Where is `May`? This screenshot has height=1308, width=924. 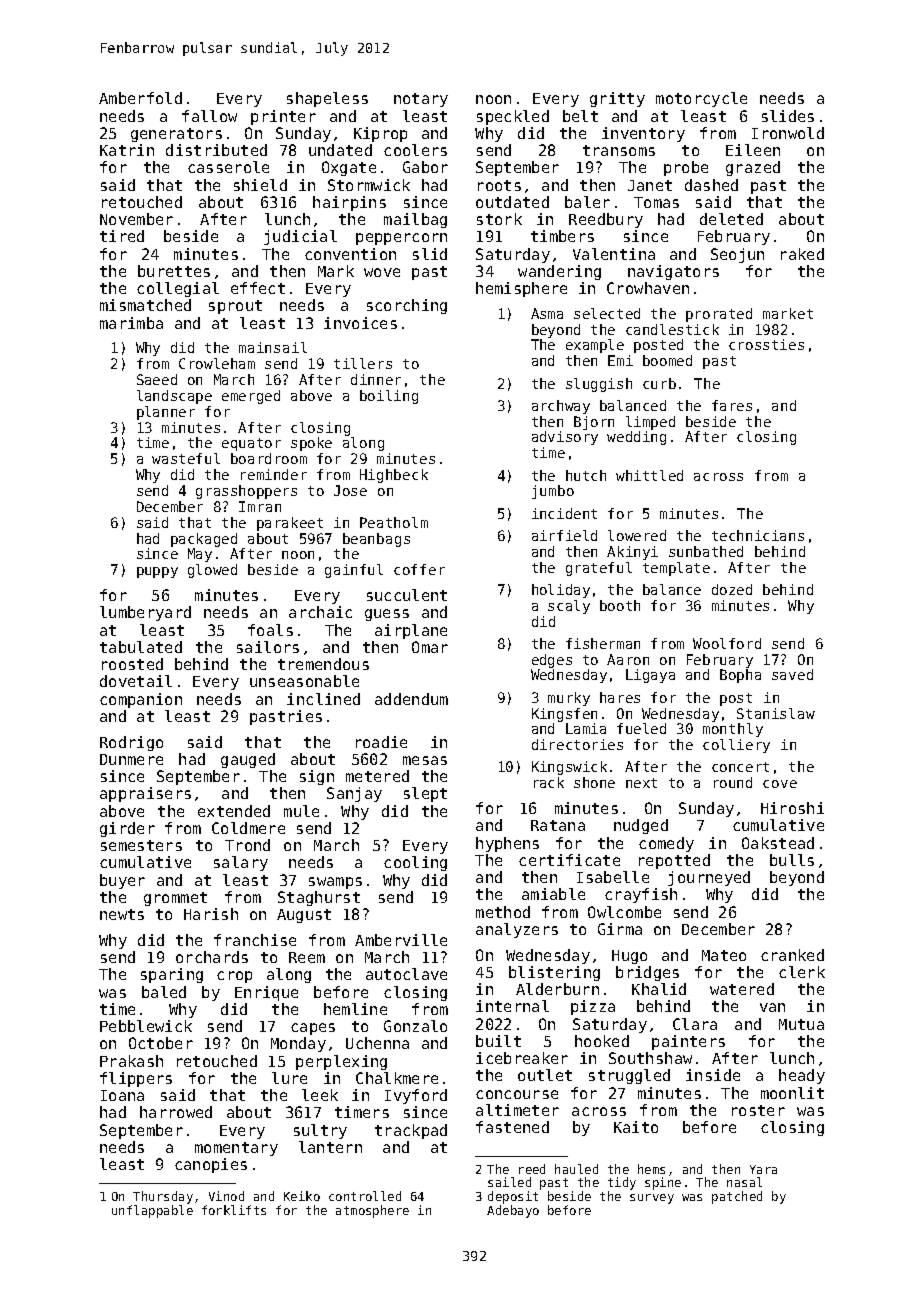
May is located at coordinates (200, 555).
